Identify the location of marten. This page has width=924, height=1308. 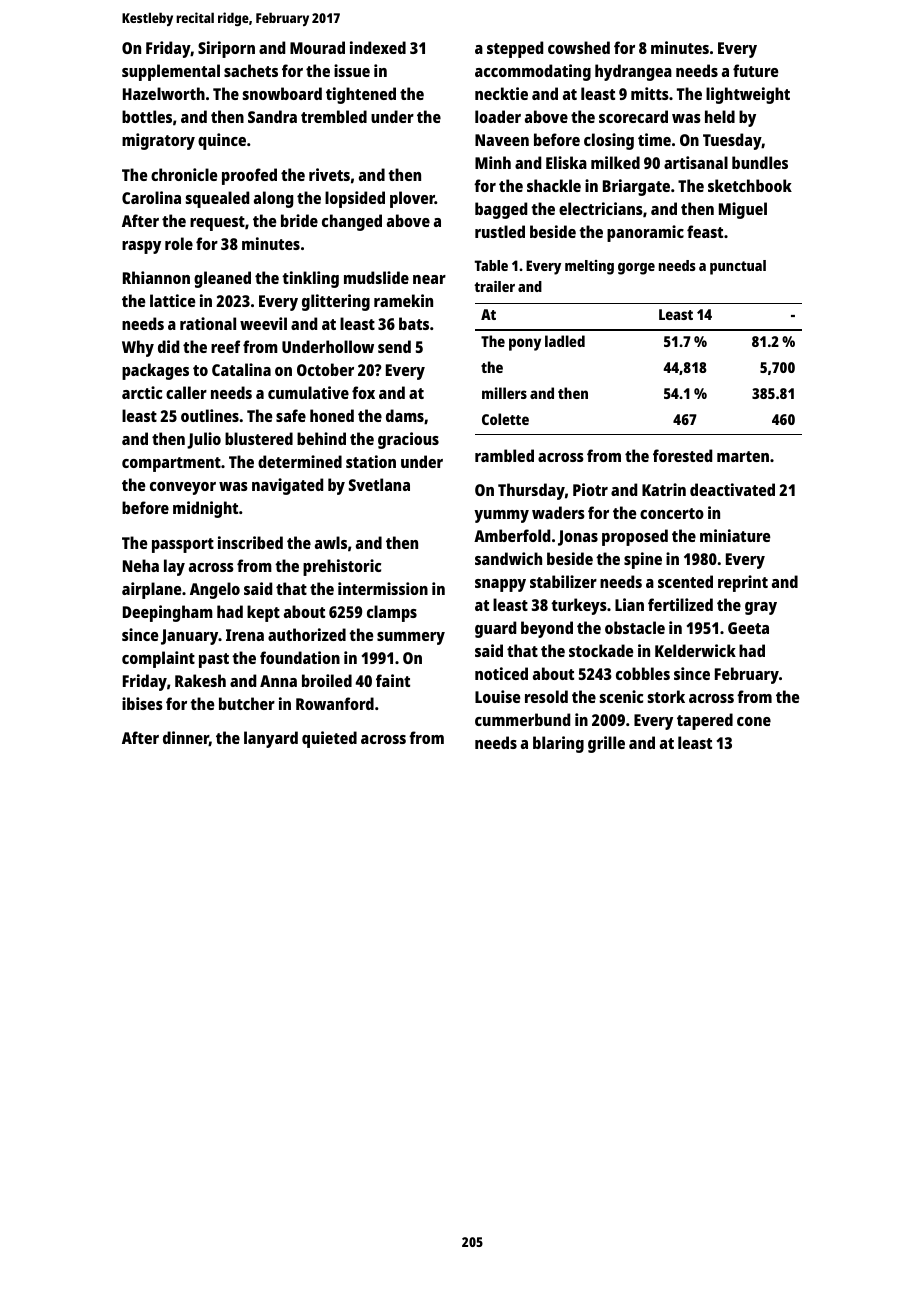
(743, 456).
